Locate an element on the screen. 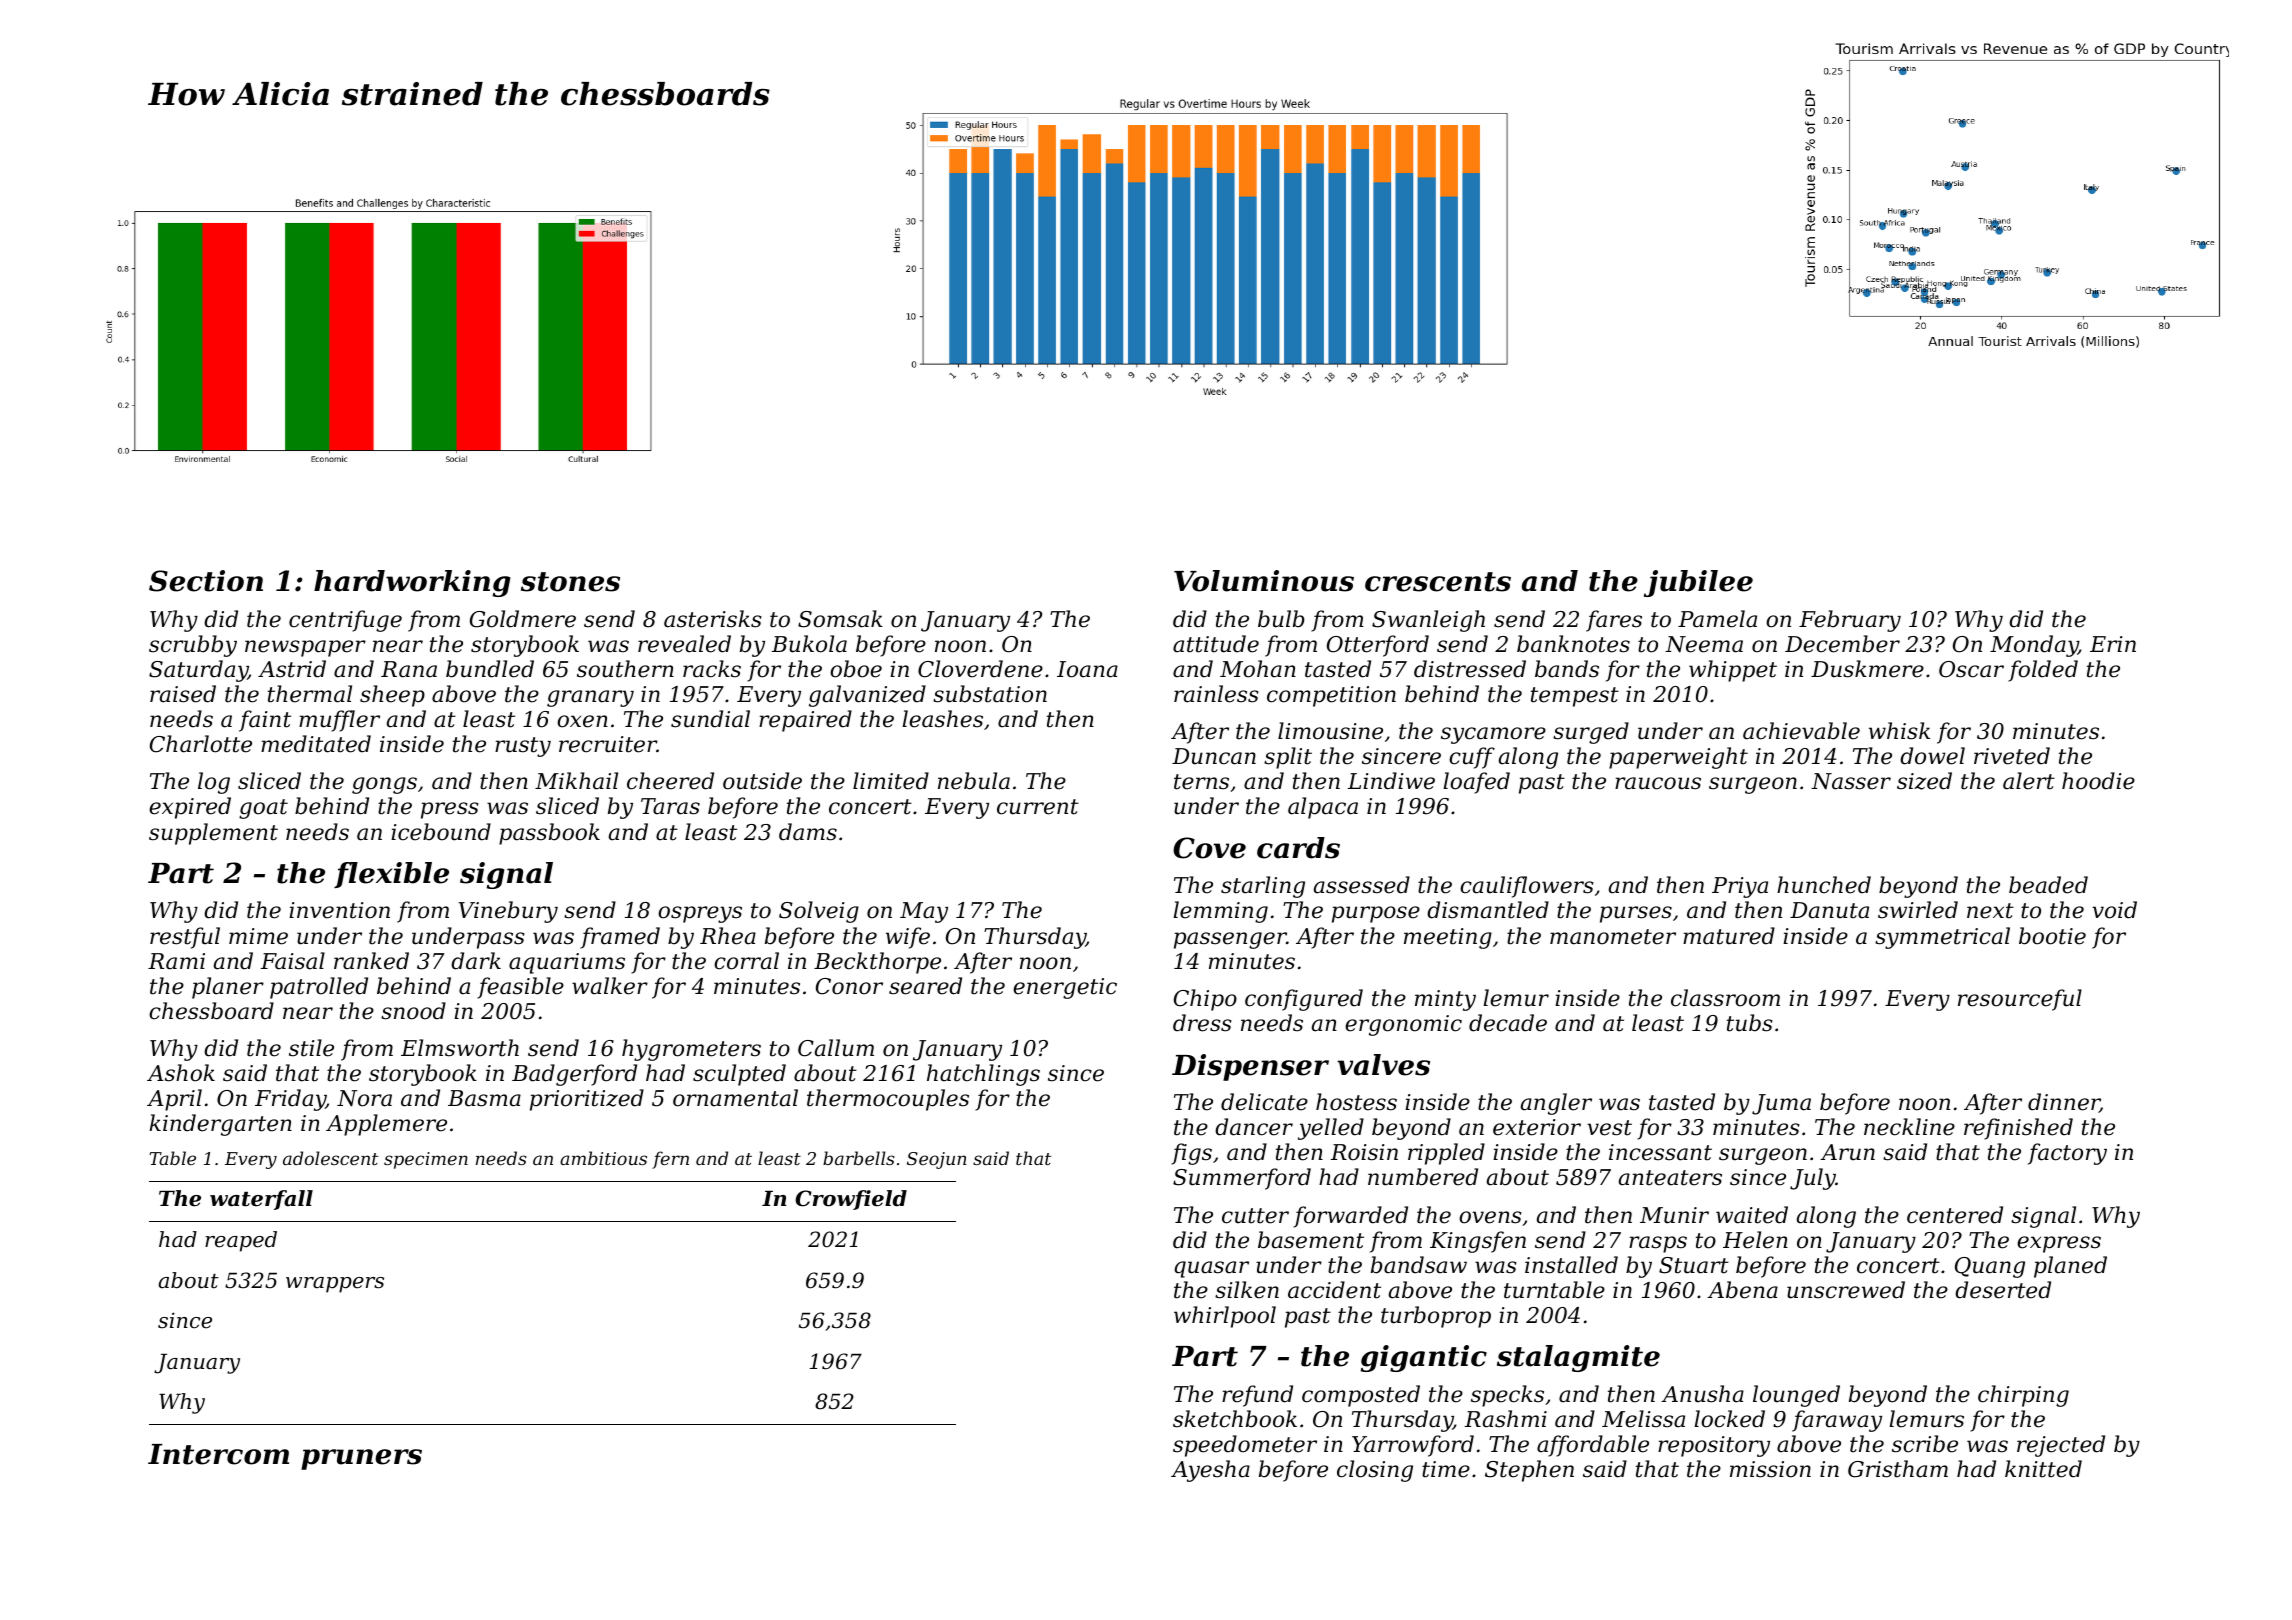  stones is located at coordinates (570, 582).
